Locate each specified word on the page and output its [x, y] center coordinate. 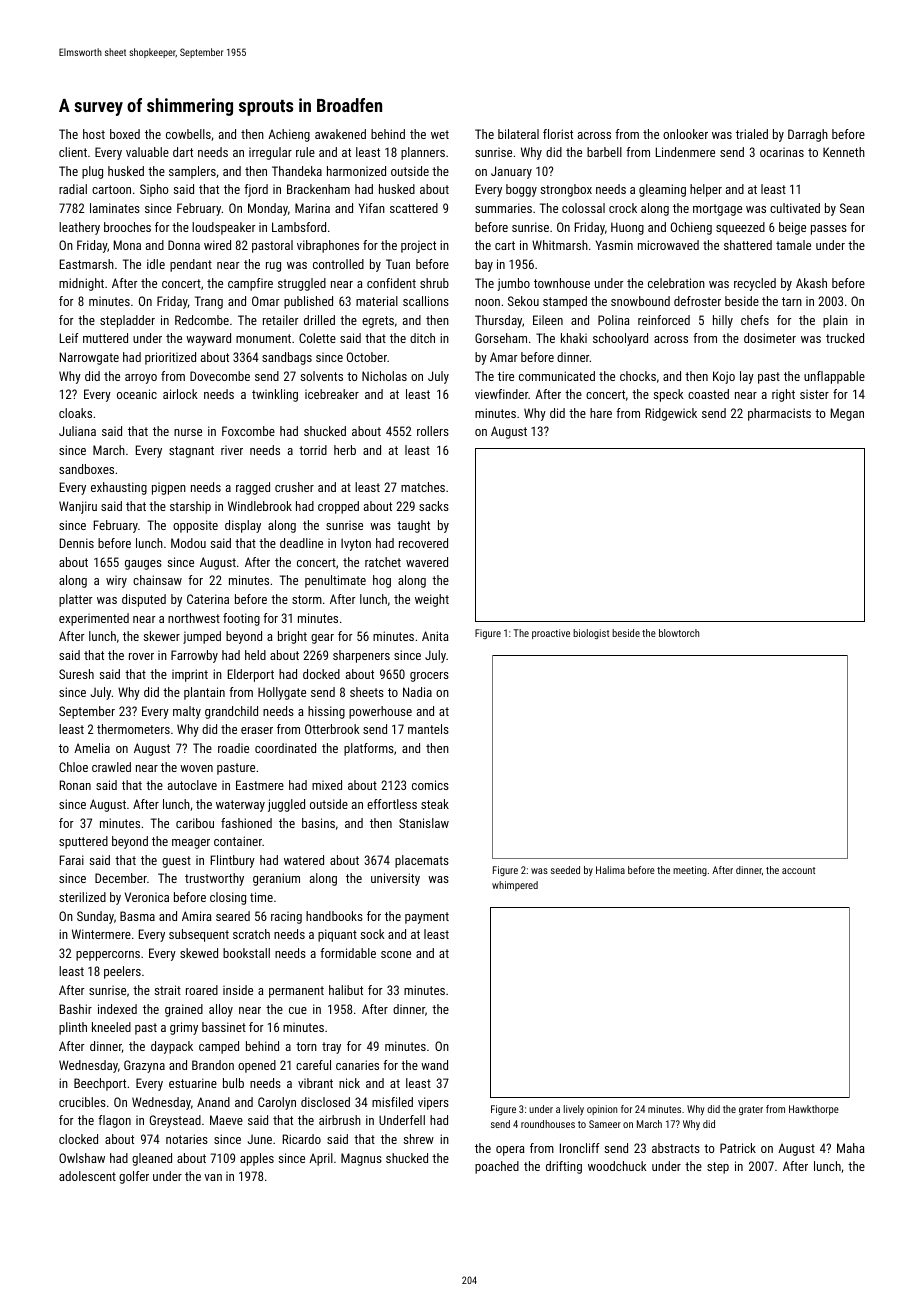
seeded [565, 870]
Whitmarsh [560, 245]
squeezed [740, 228]
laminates [115, 208]
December [121, 878]
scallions [426, 301]
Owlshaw [82, 1158]
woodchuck [617, 1166]
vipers [433, 1103]
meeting [690, 871]
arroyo [141, 379]
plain [835, 321]
